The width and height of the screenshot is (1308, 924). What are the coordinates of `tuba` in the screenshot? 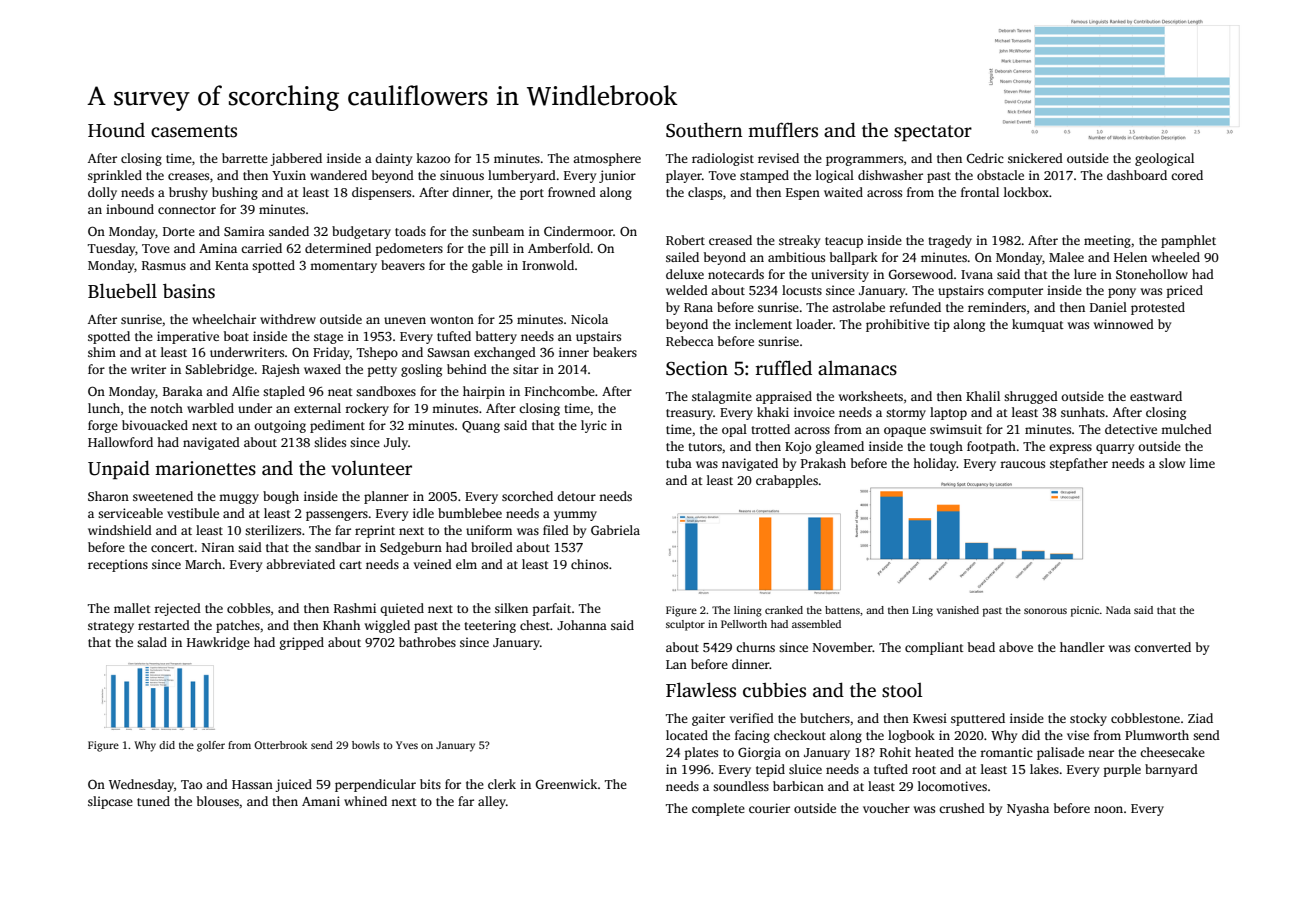 It's located at (679, 463).
